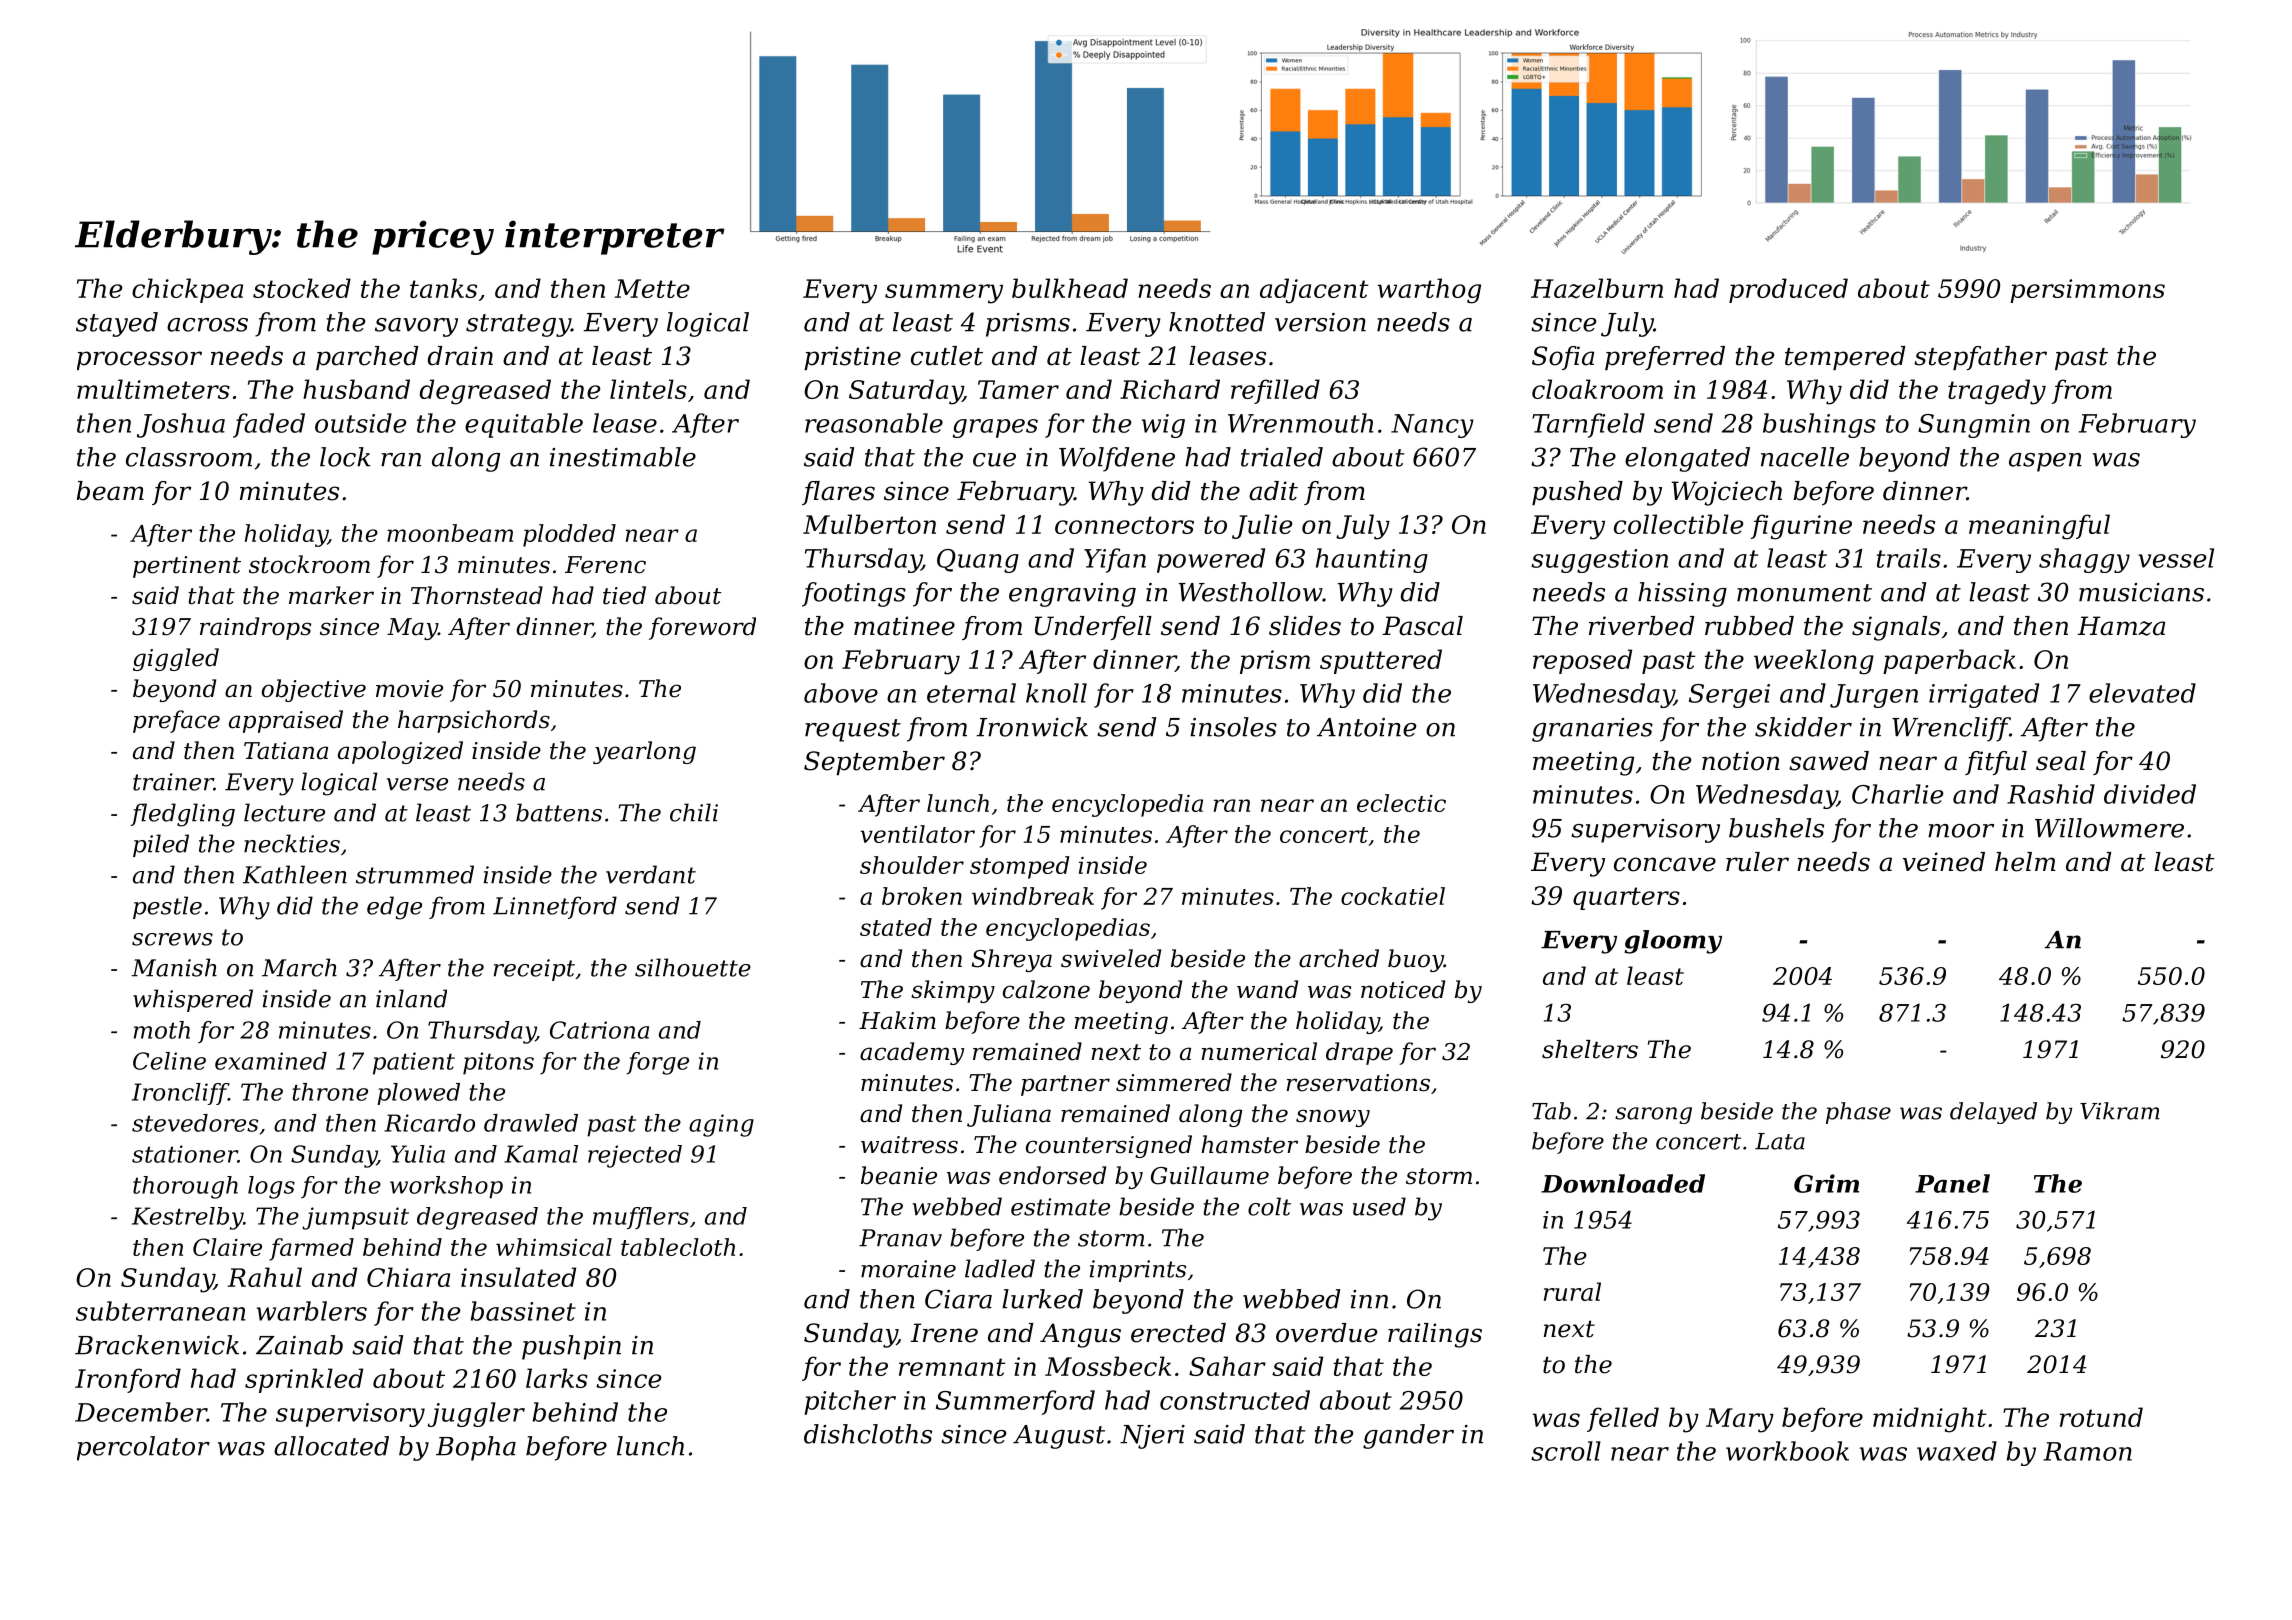  What do you see at coordinates (1379, 1206) in the page?
I see `used` at bounding box center [1379, 1206].
